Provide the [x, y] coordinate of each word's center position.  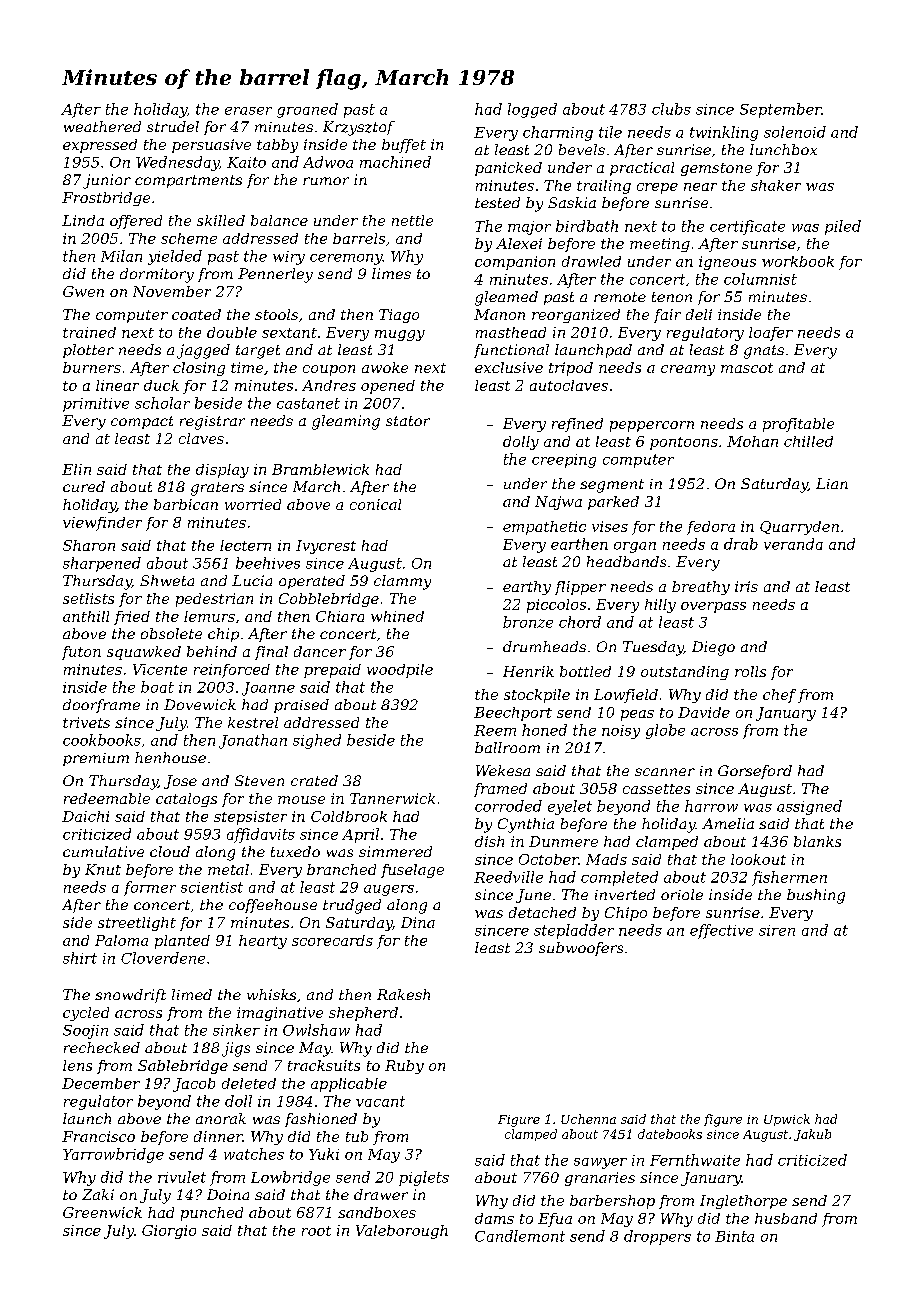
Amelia [728, 823]
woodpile [400, 671]
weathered [102, 126]
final [271, 653]
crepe [657, 188]
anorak [221, 1118]
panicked [508, 169]
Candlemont [520, 1236]
